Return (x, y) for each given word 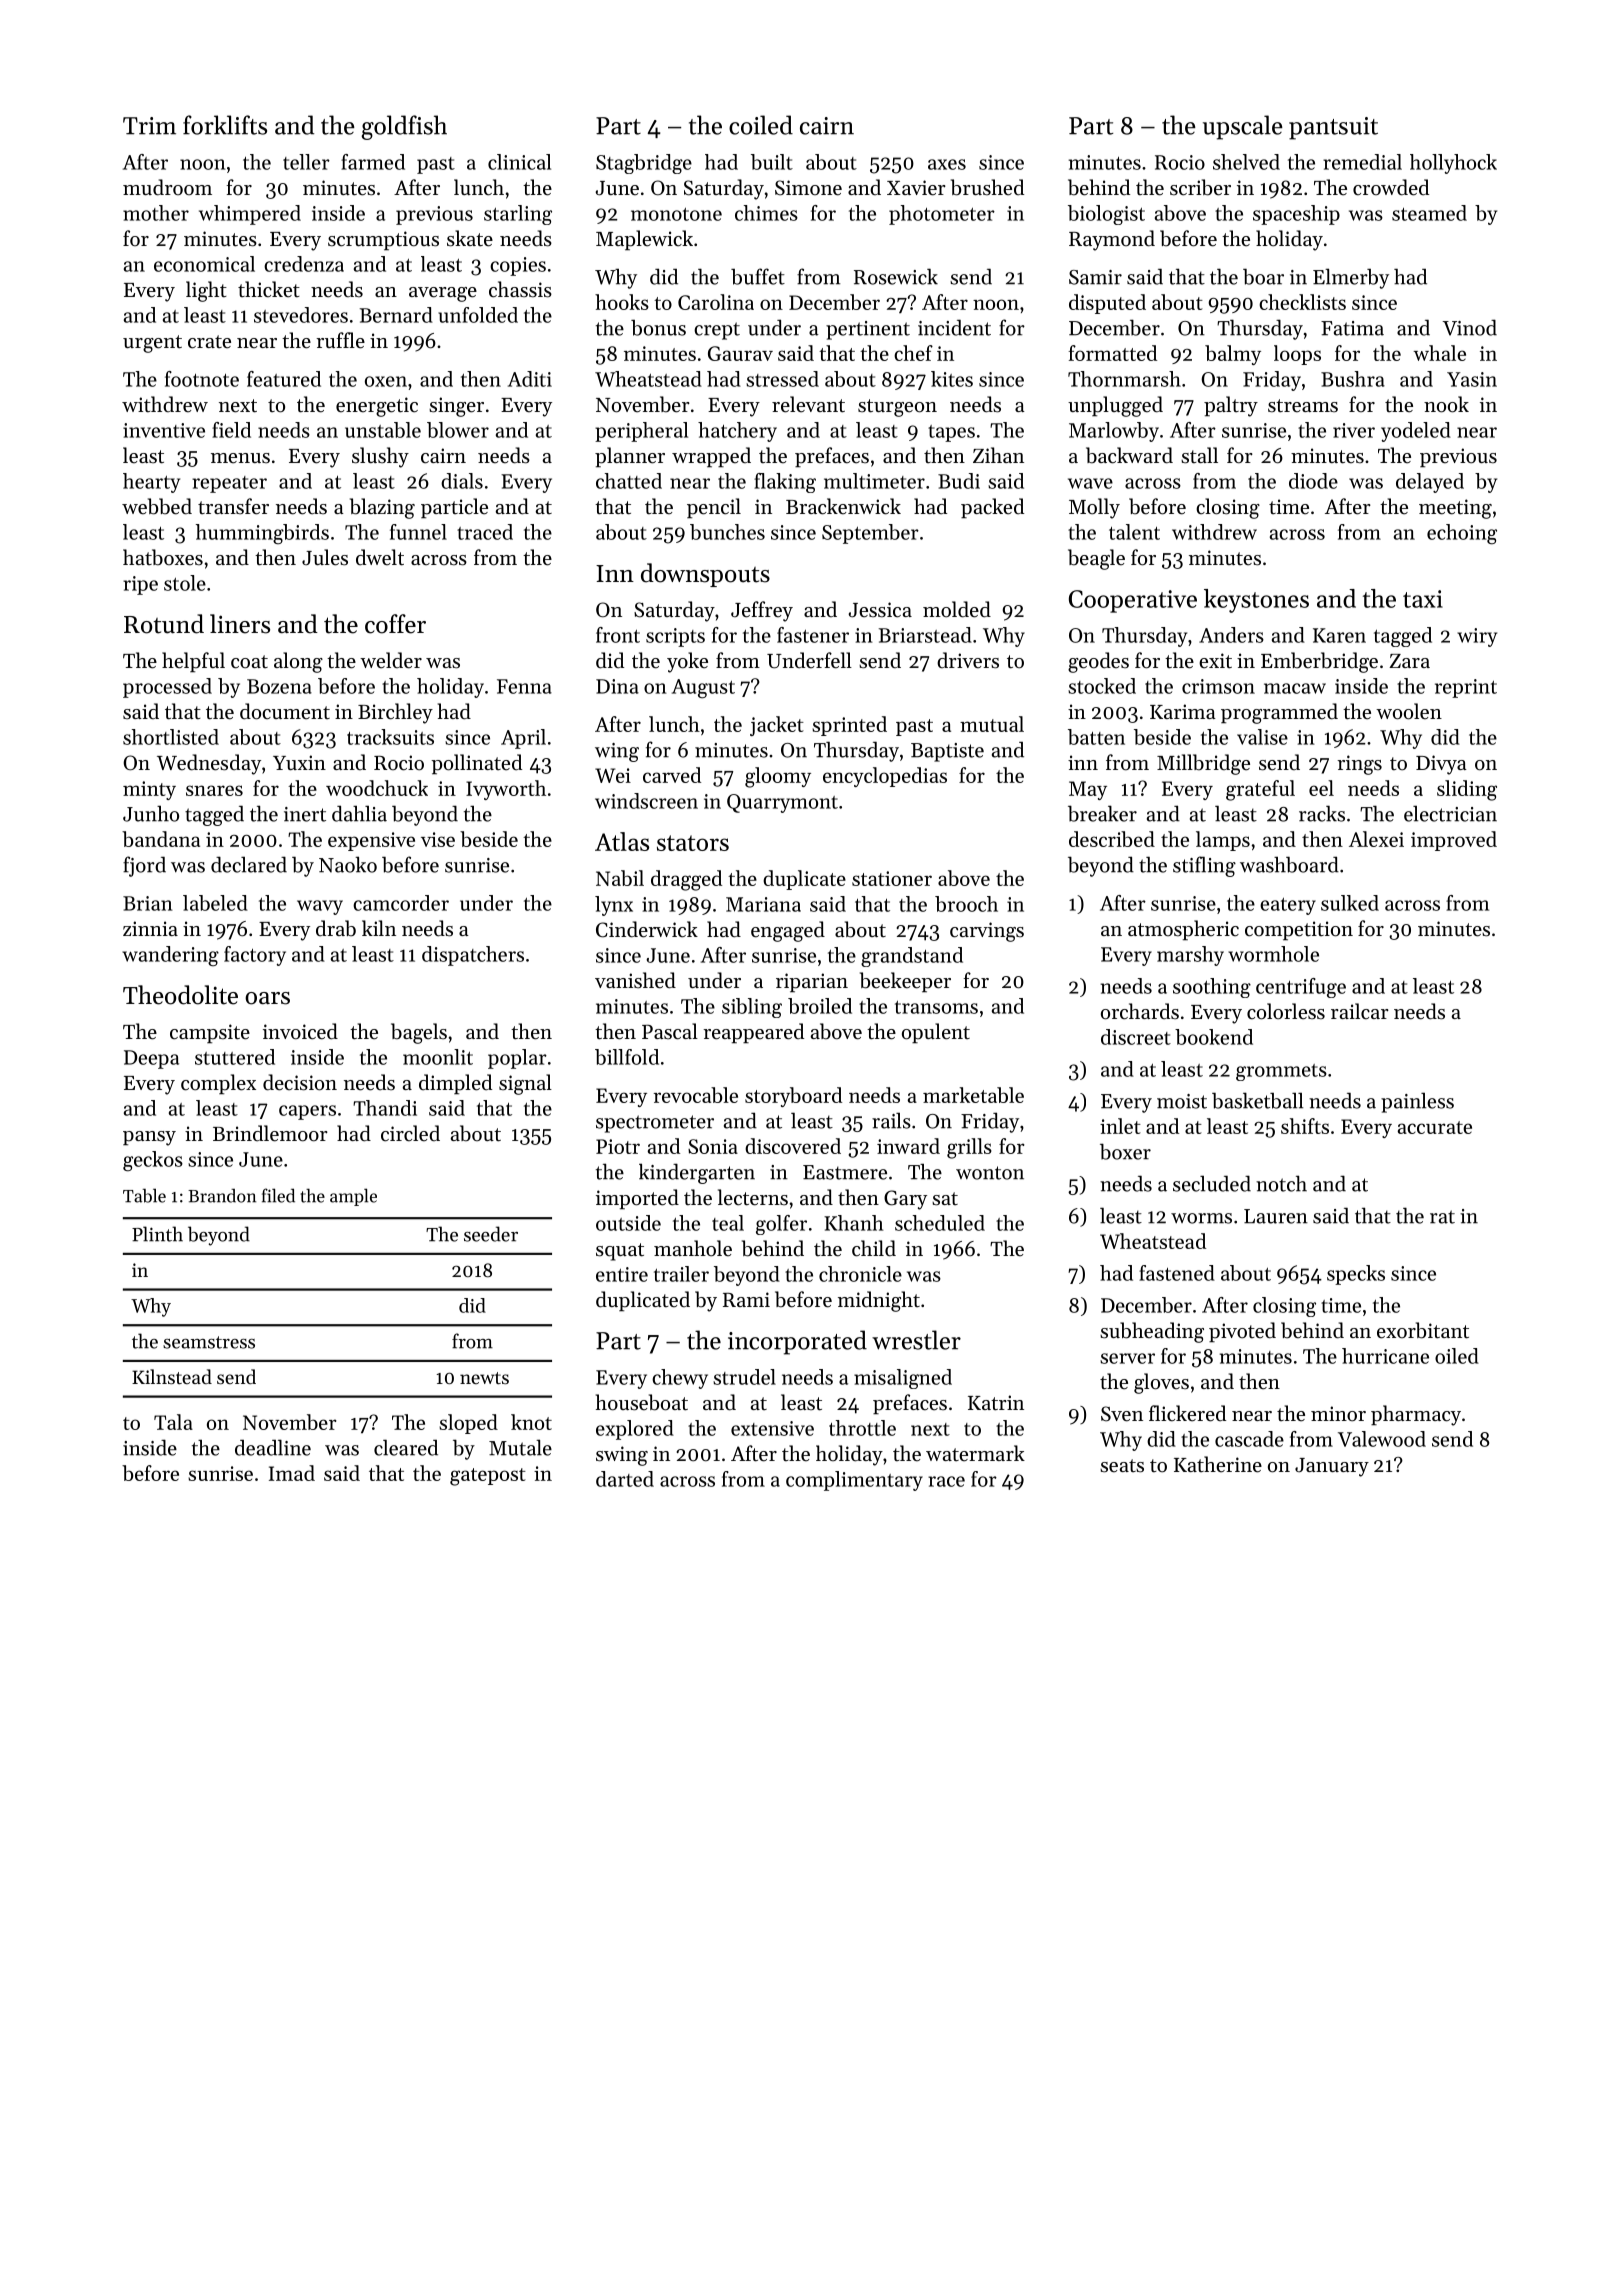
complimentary (854, 1481)
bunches (727, 532)
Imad (292, 1473)
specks (1356, 1275)
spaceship (1296, 215)
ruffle (340, 340)
